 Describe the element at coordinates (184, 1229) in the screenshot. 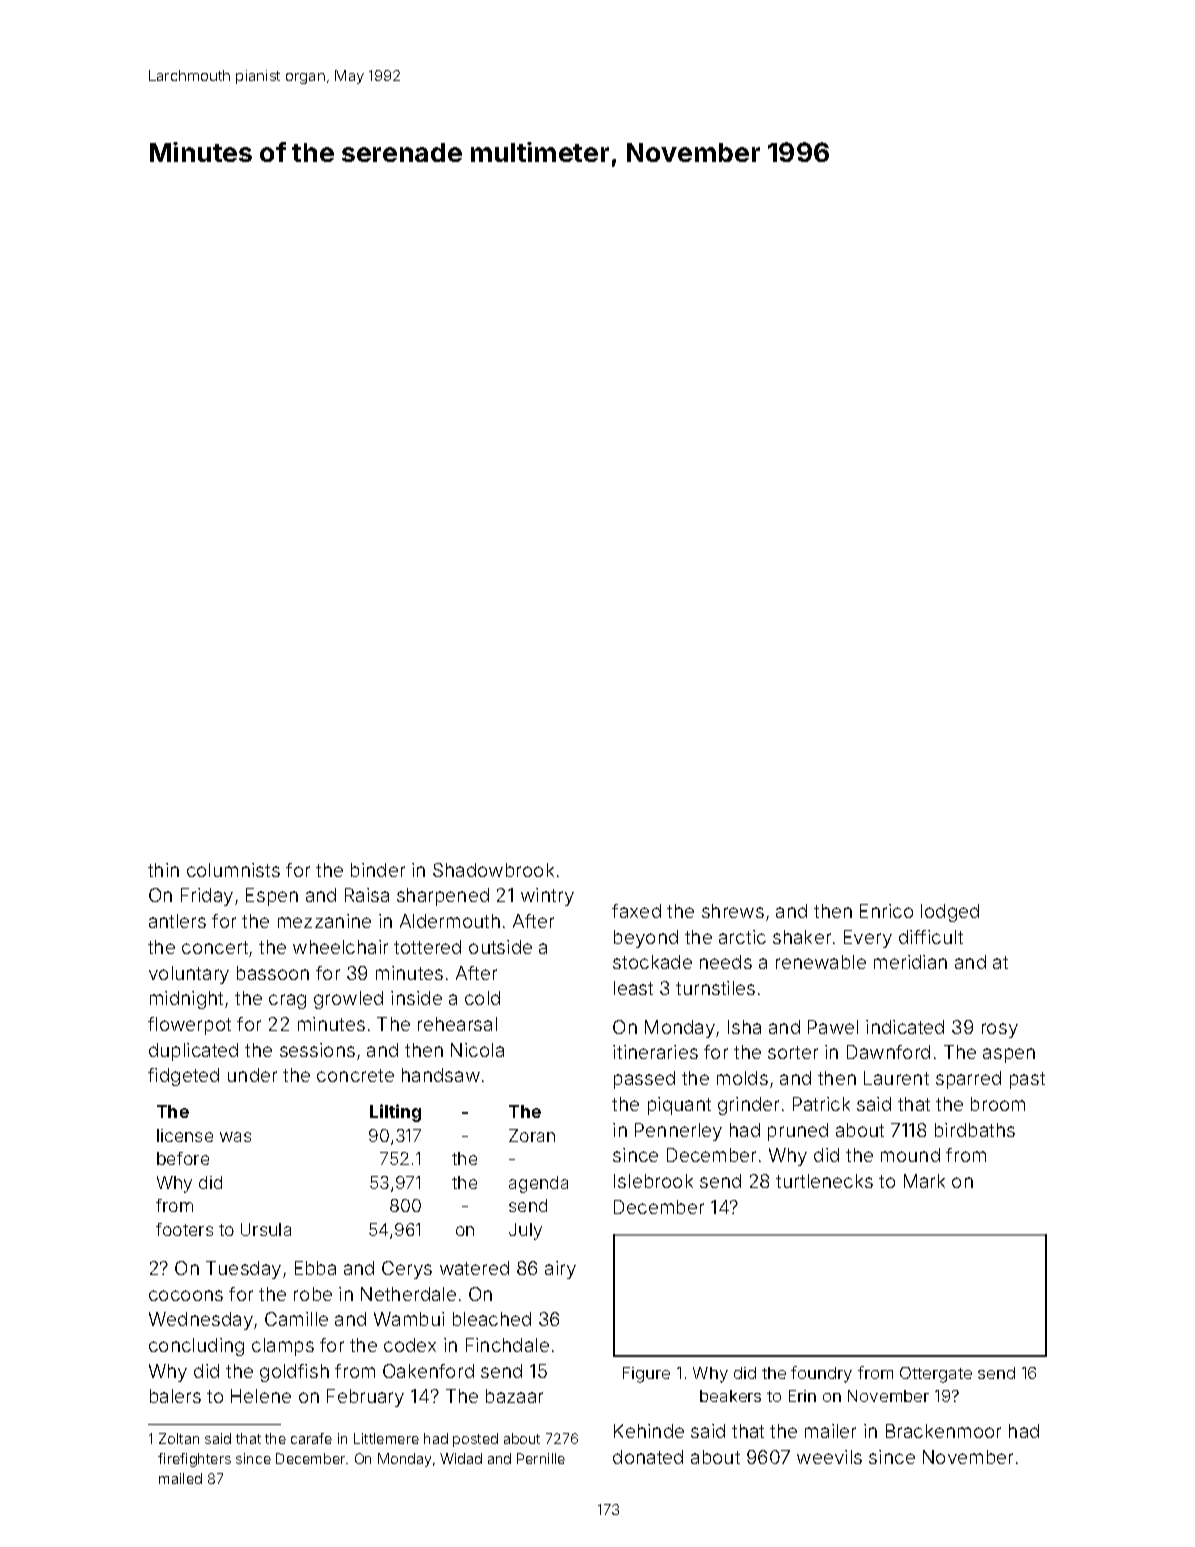

I see `footers` at that location.
